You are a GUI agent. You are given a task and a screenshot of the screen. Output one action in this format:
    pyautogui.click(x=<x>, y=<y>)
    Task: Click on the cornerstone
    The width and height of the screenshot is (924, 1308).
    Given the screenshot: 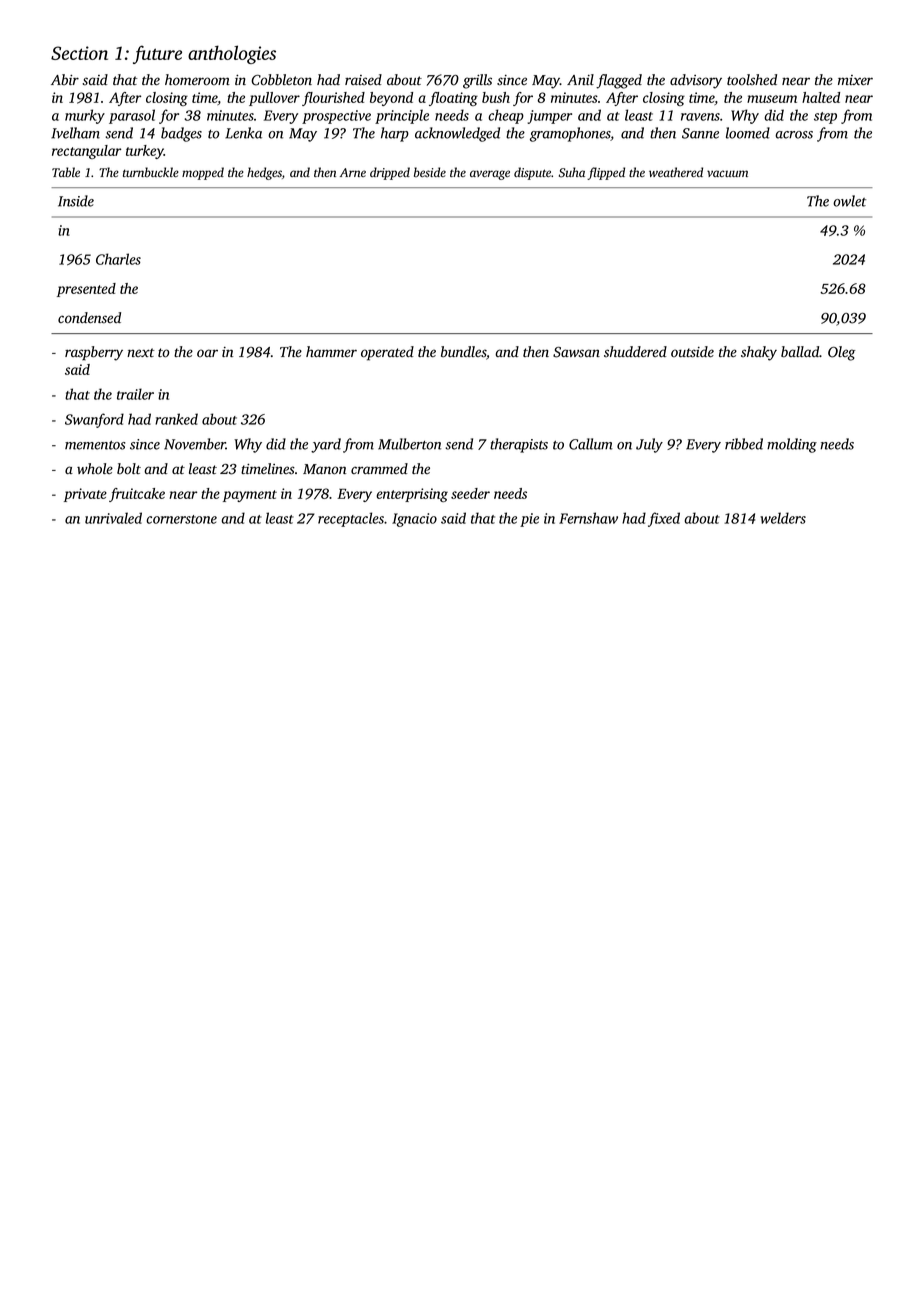 What is the action you would take?
    pyautogui.click(x=181, y=519)
